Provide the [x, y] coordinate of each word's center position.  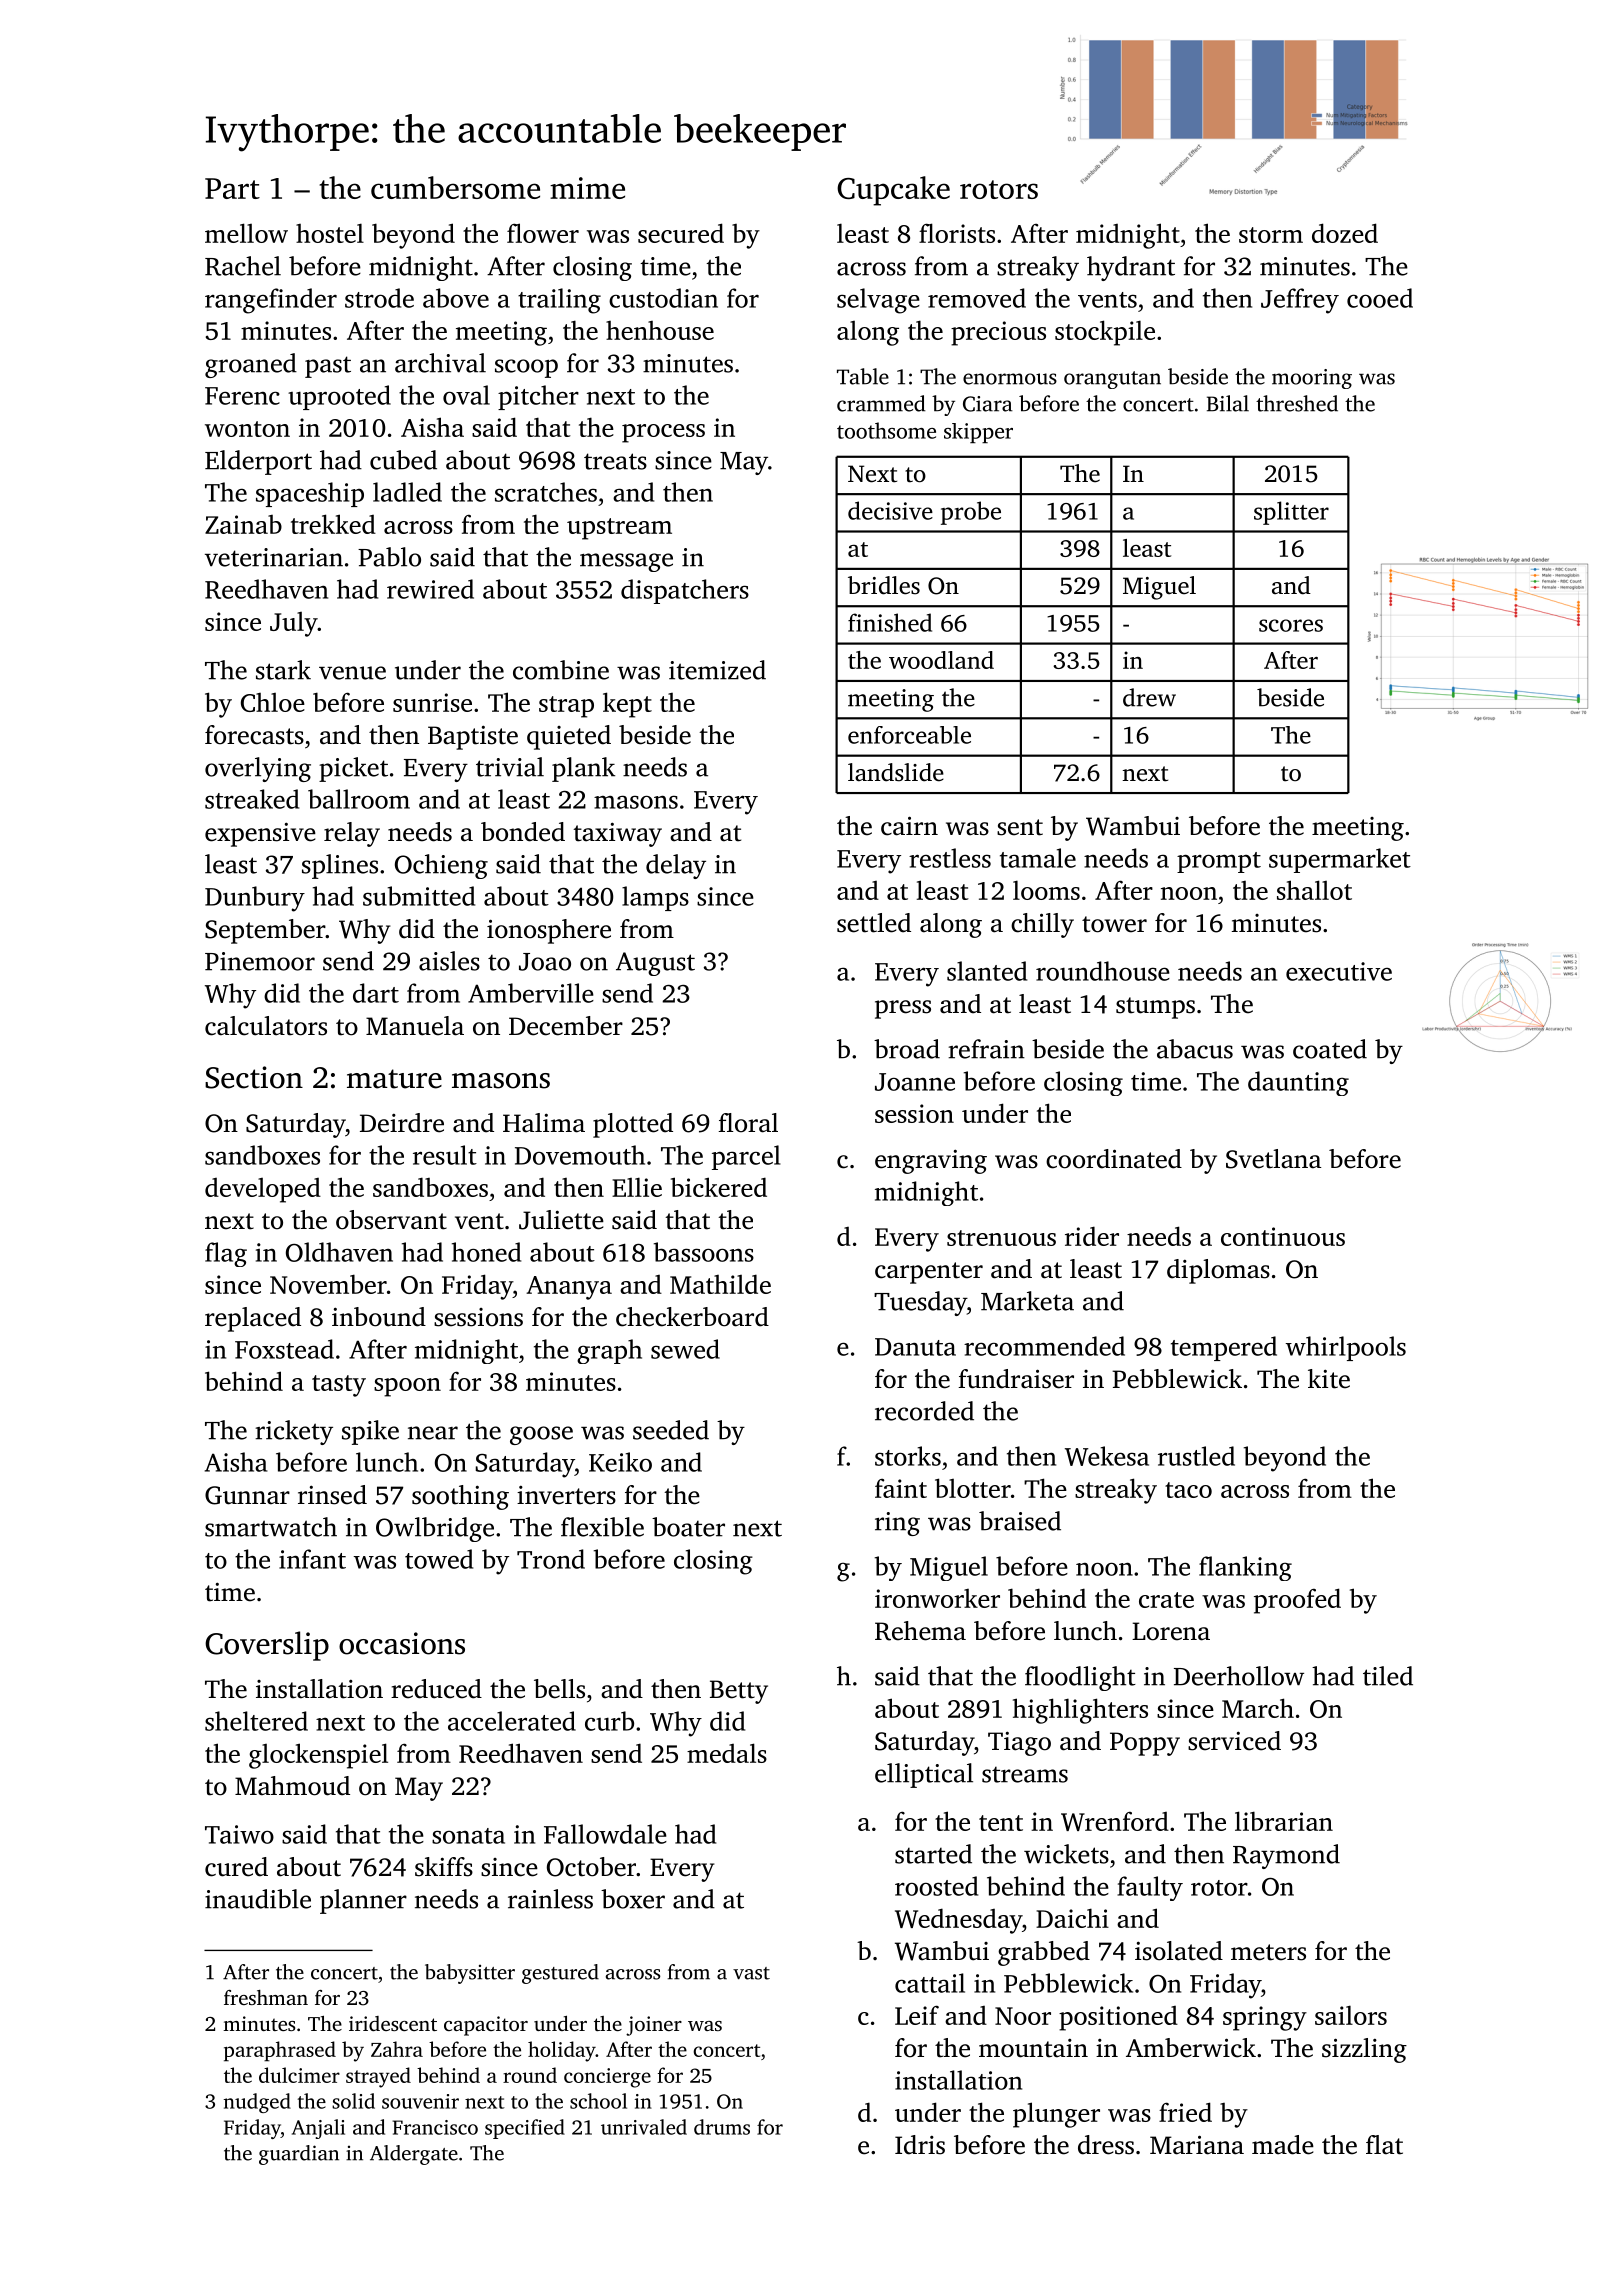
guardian [299, 2155]
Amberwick [1191, 2048]
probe [971, 513]
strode [379, 298]
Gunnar [247, 1495]
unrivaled [644, 2127]
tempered [1224, 1348]
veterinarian [274, 557]
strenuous [1001, 1238]
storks [908, 1456]
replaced [253, 1319]
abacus [1195, 1049]
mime [587, 188]
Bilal [1228, 403]
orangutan [1112, 380]
